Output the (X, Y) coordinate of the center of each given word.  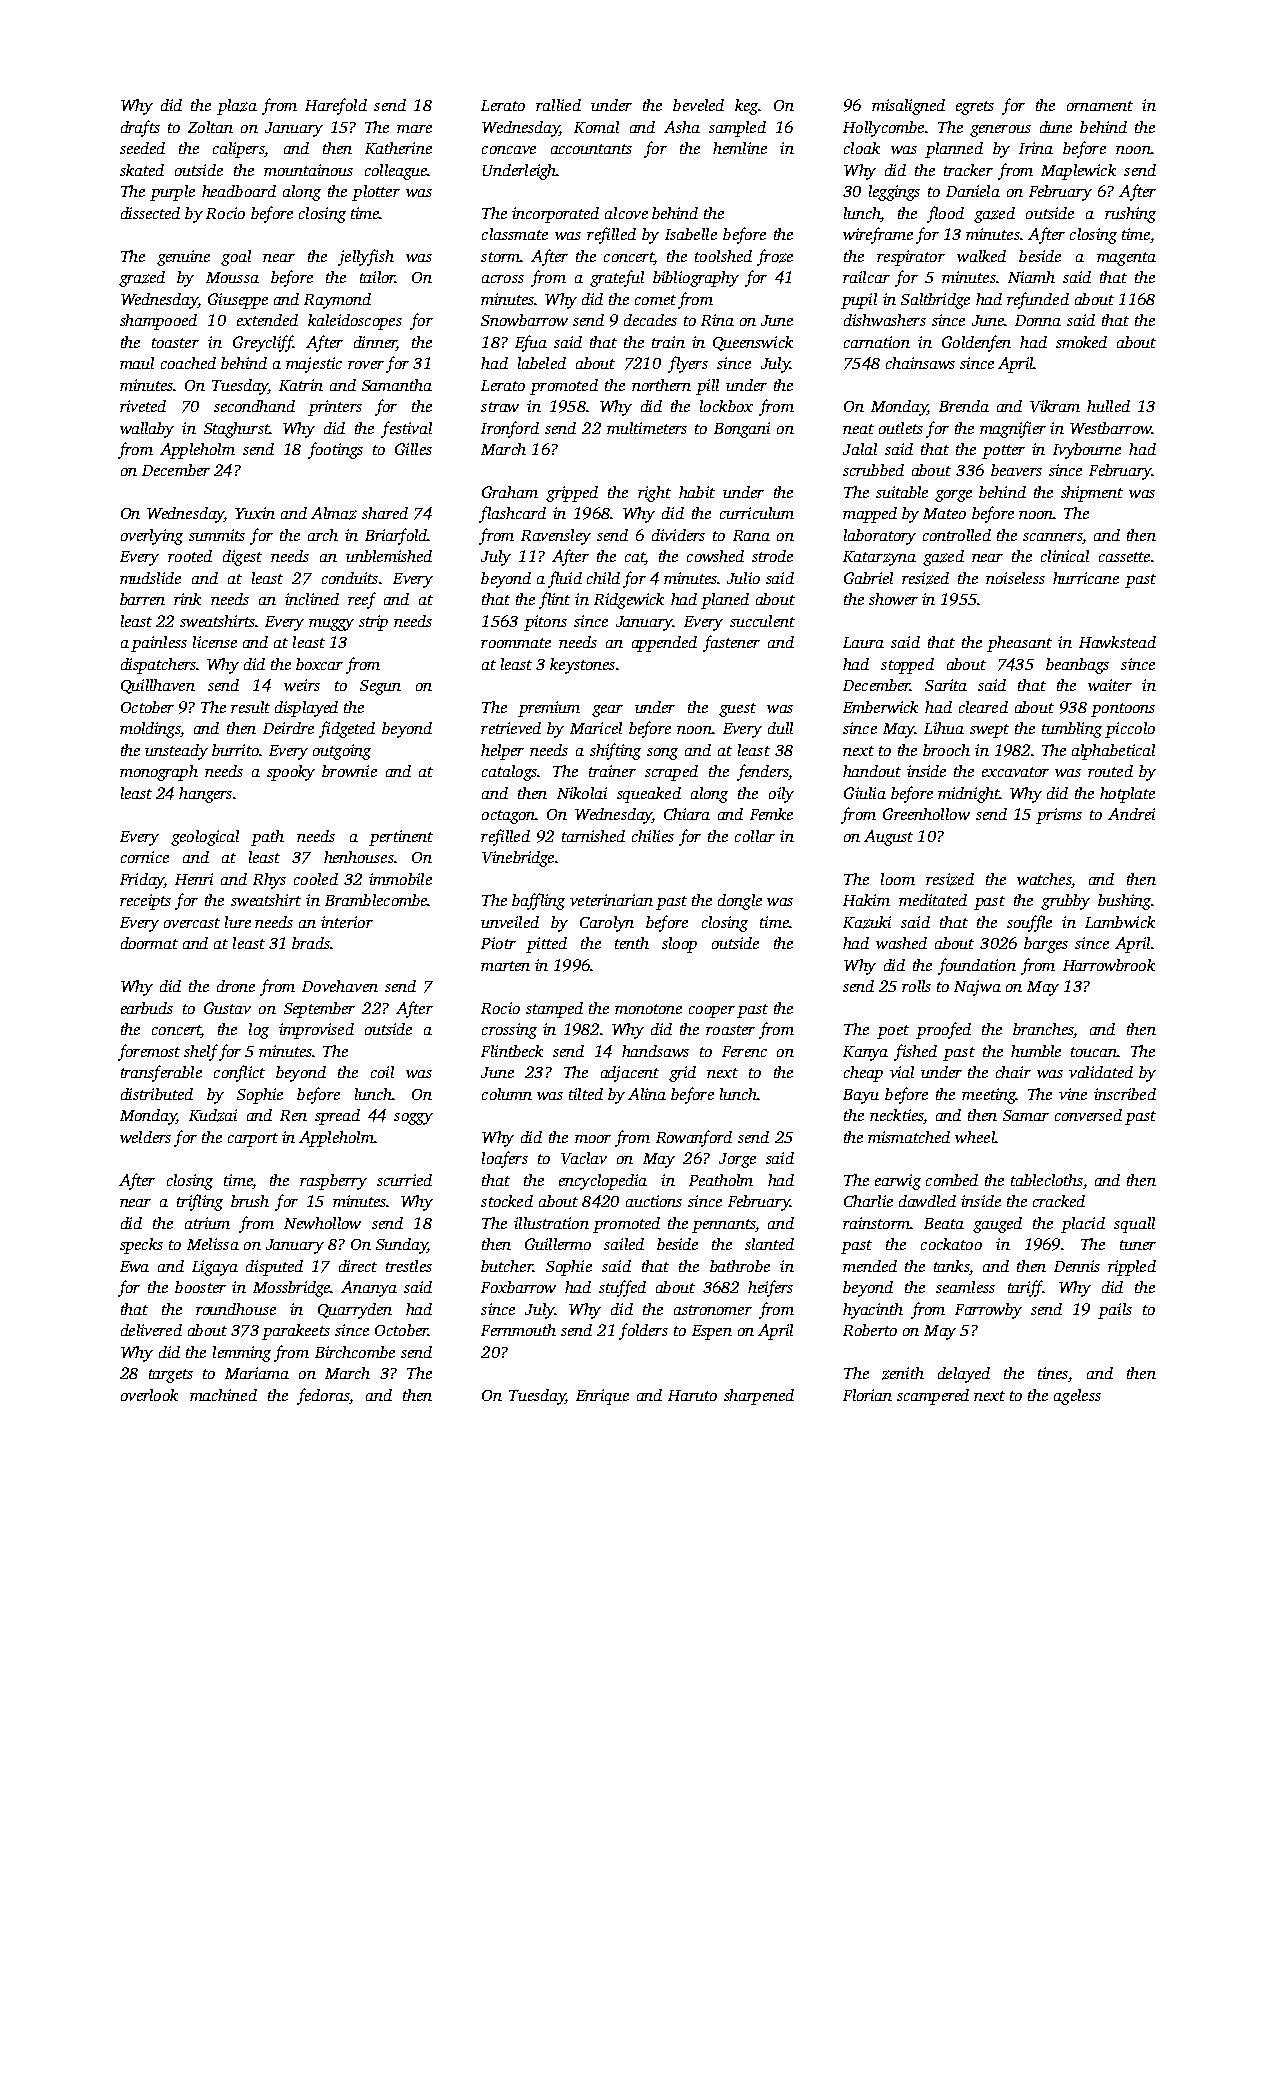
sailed (624, 1244)
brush (250, 1201)
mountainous (308, 170)
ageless (1077, 1397)
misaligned (908, 107)
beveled (698, 105)
